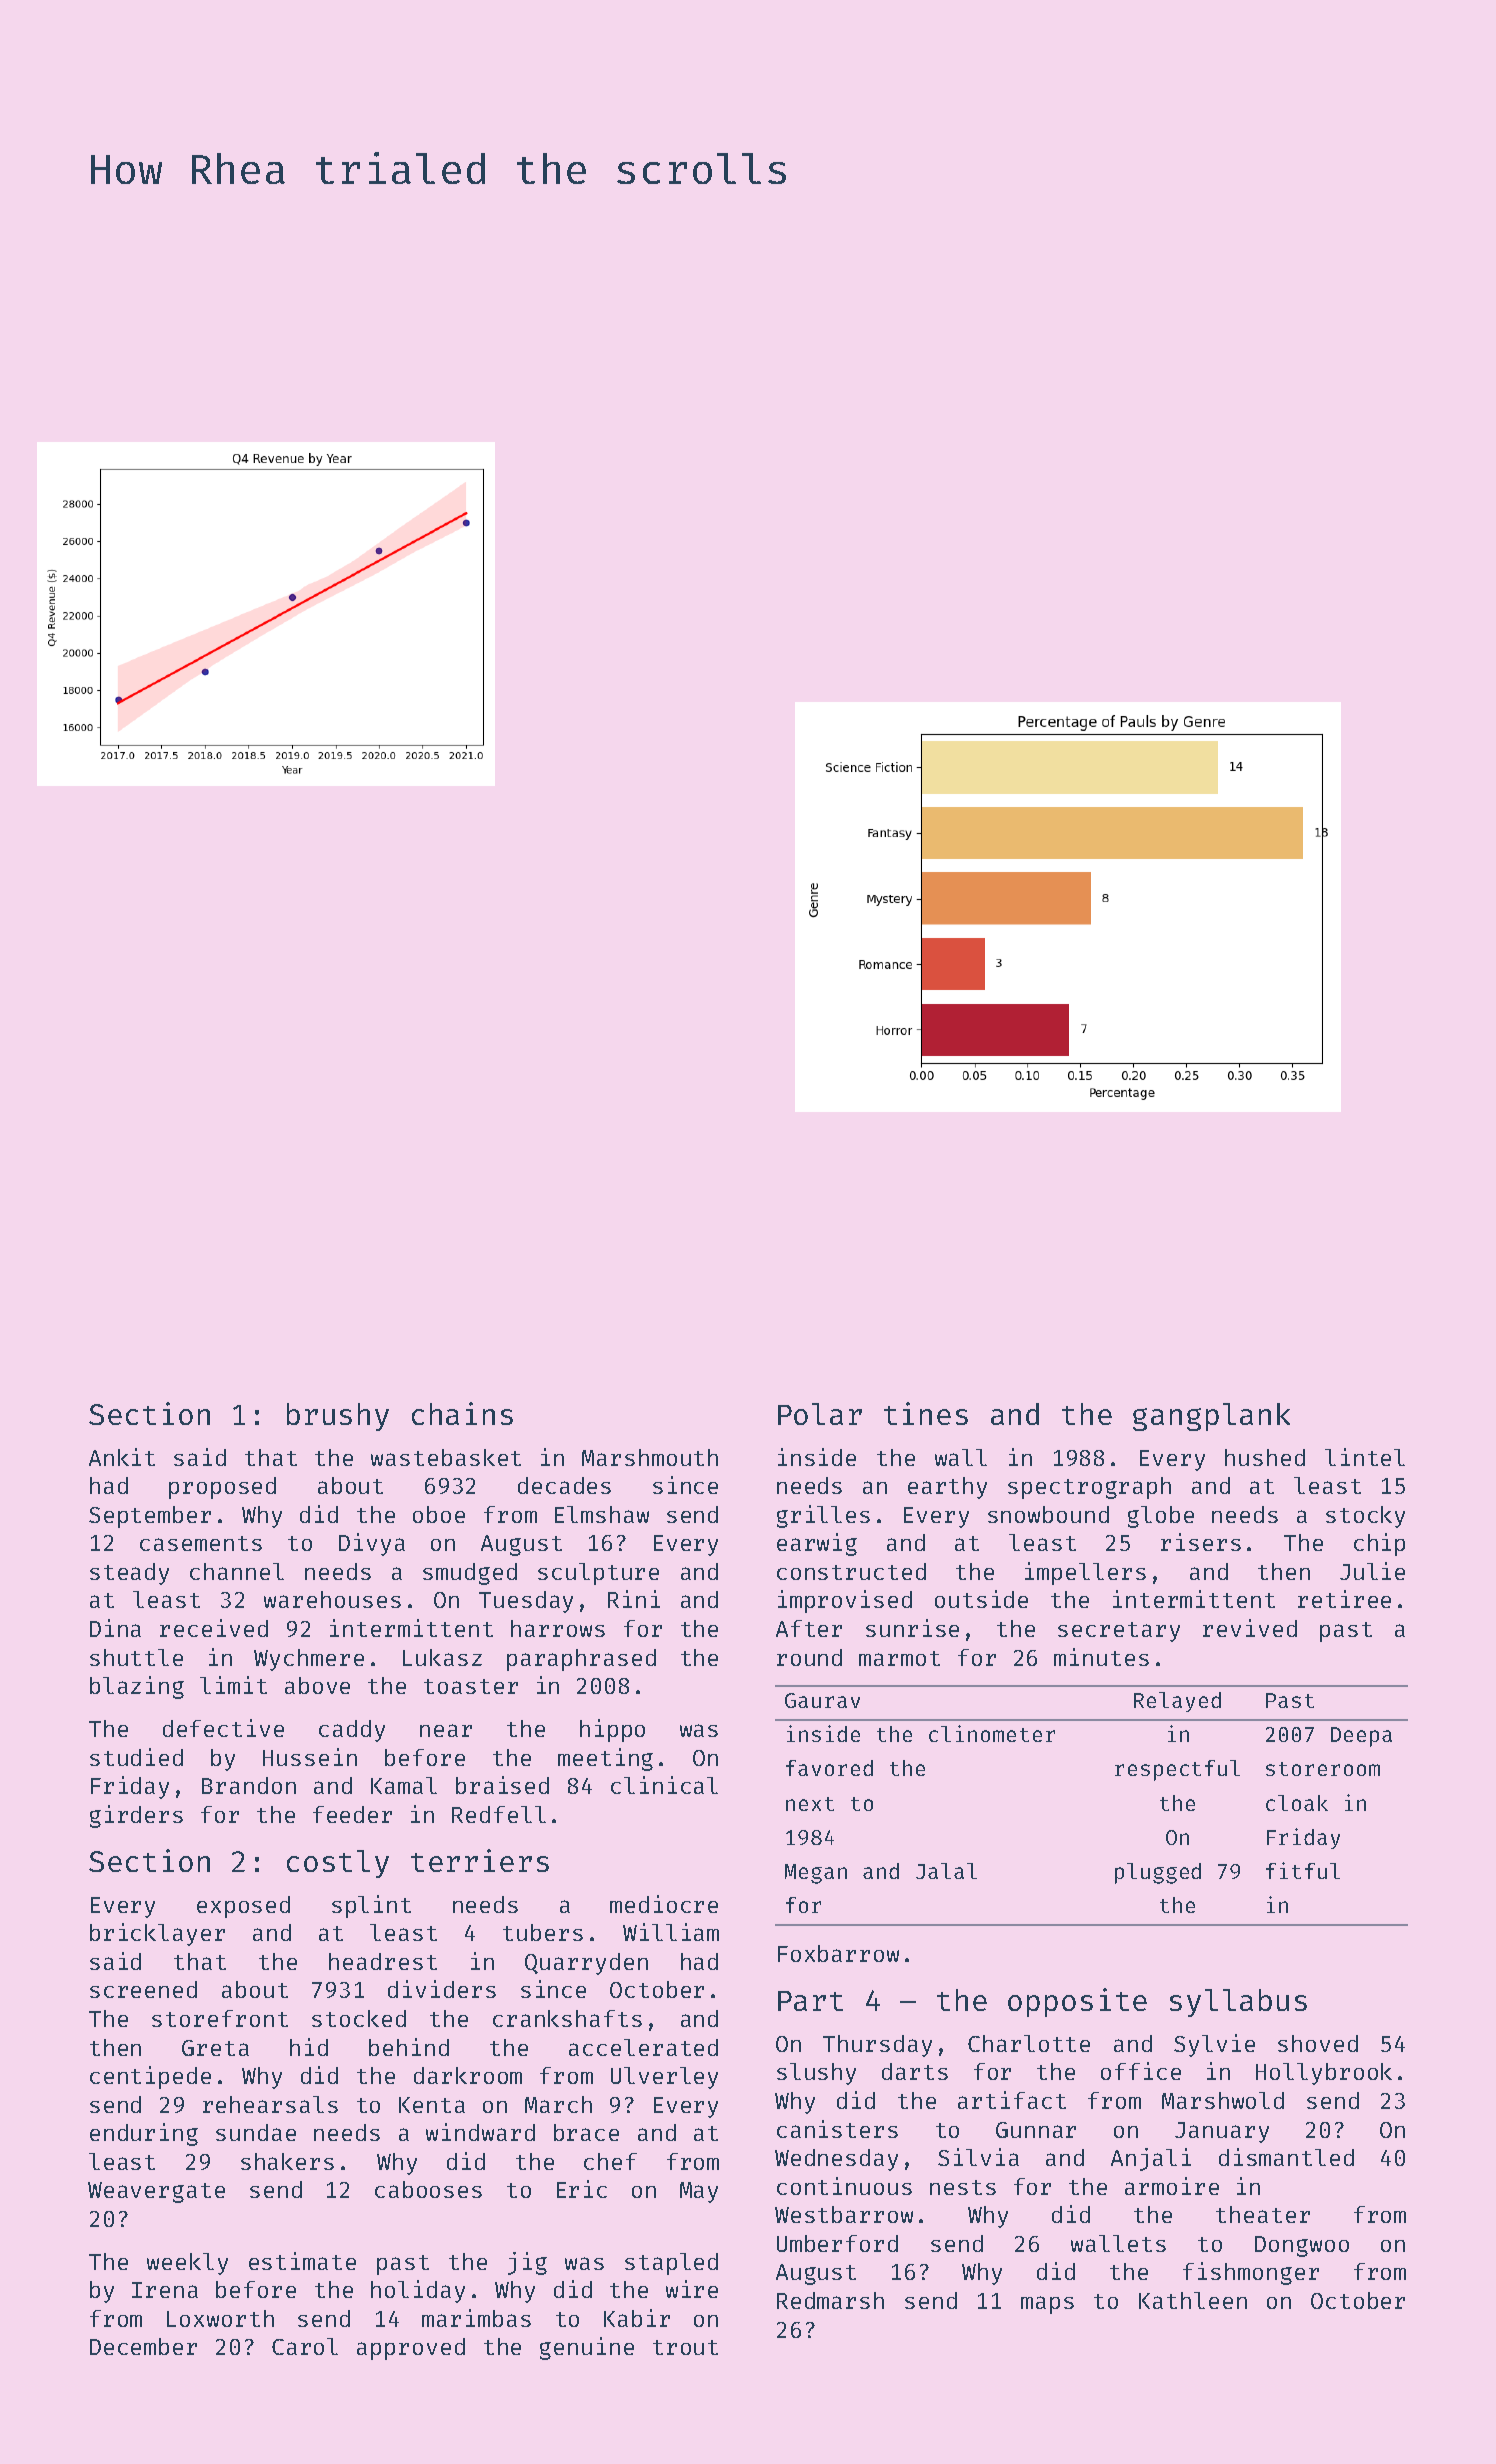 The image size is (1496, 2464). Describe the element at coordinates (338, 1417) in the document. I see `brushy` at that location.
